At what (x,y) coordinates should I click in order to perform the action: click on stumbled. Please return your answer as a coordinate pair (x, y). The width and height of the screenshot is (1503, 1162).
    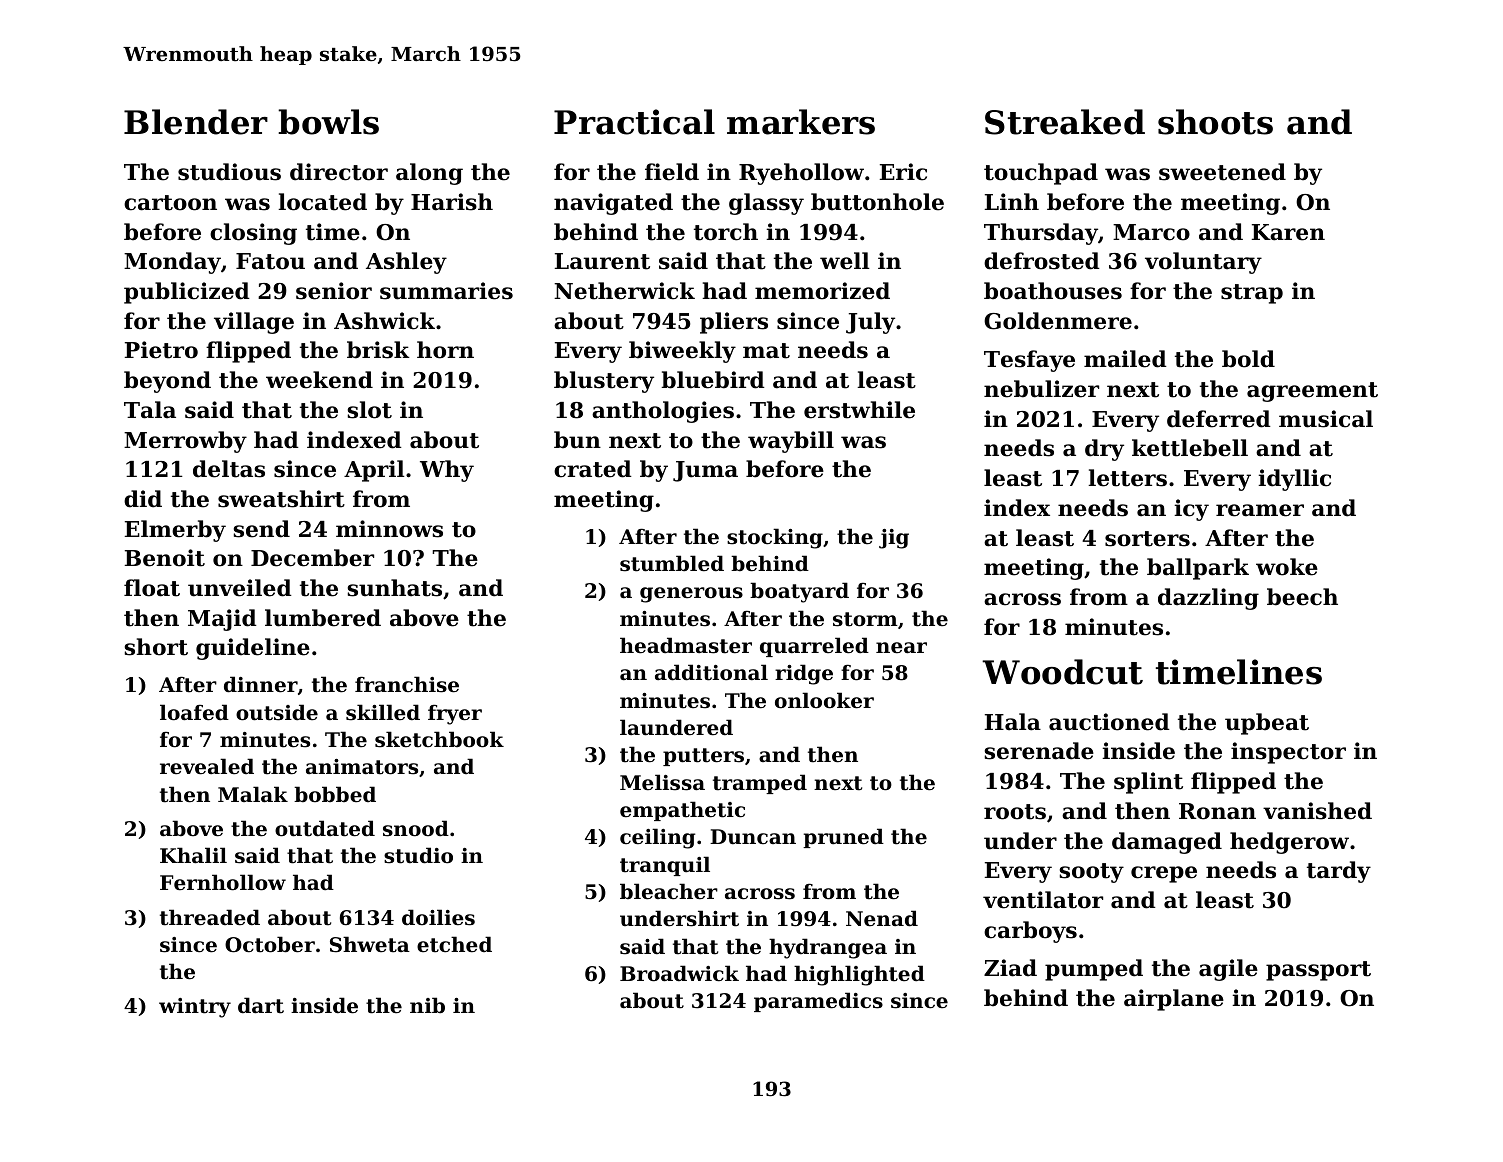
    Looking at the image, I should click on (672, 563).
